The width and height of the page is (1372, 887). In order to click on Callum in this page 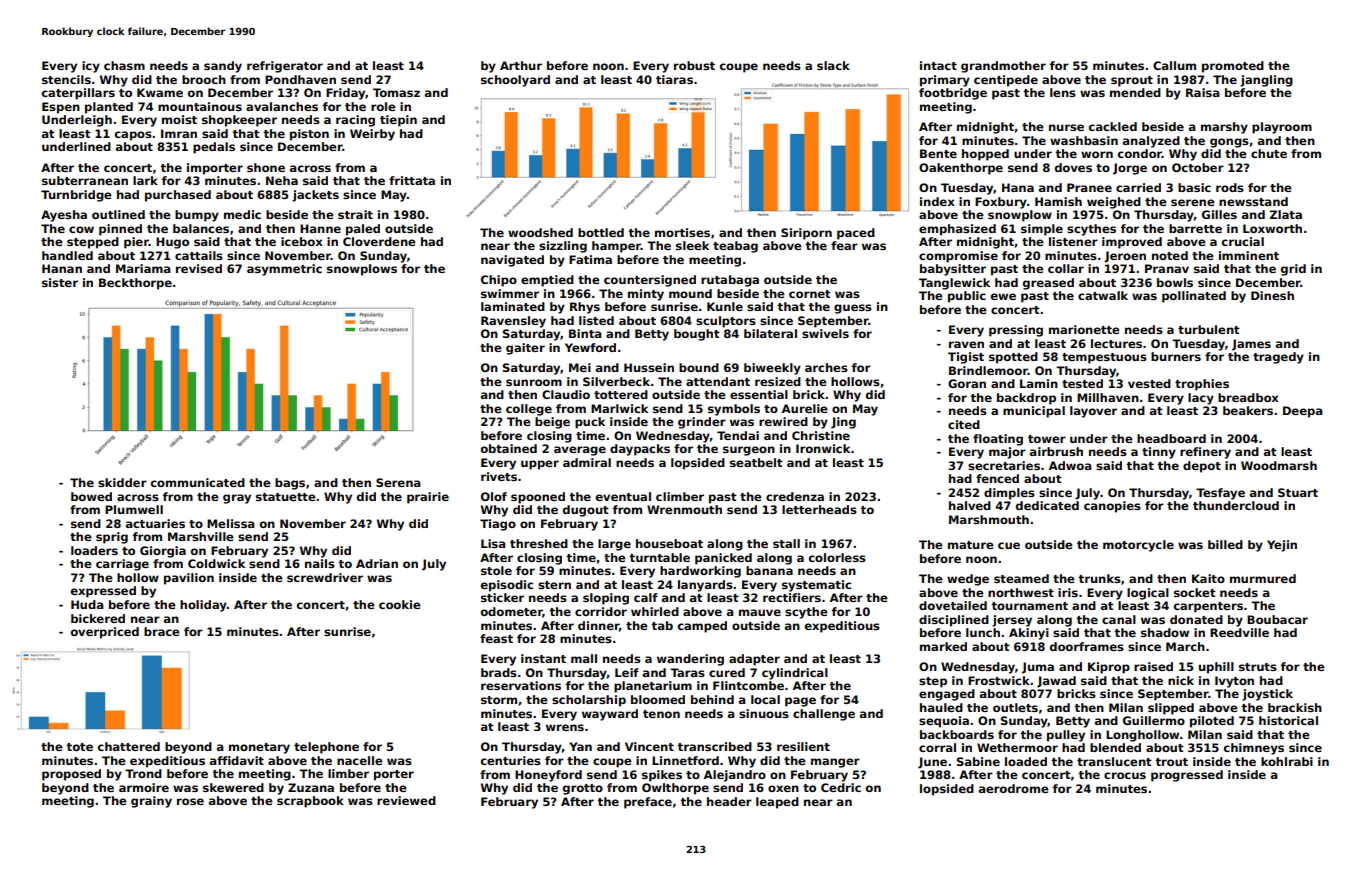, I will do `click(1174, 65)`.
